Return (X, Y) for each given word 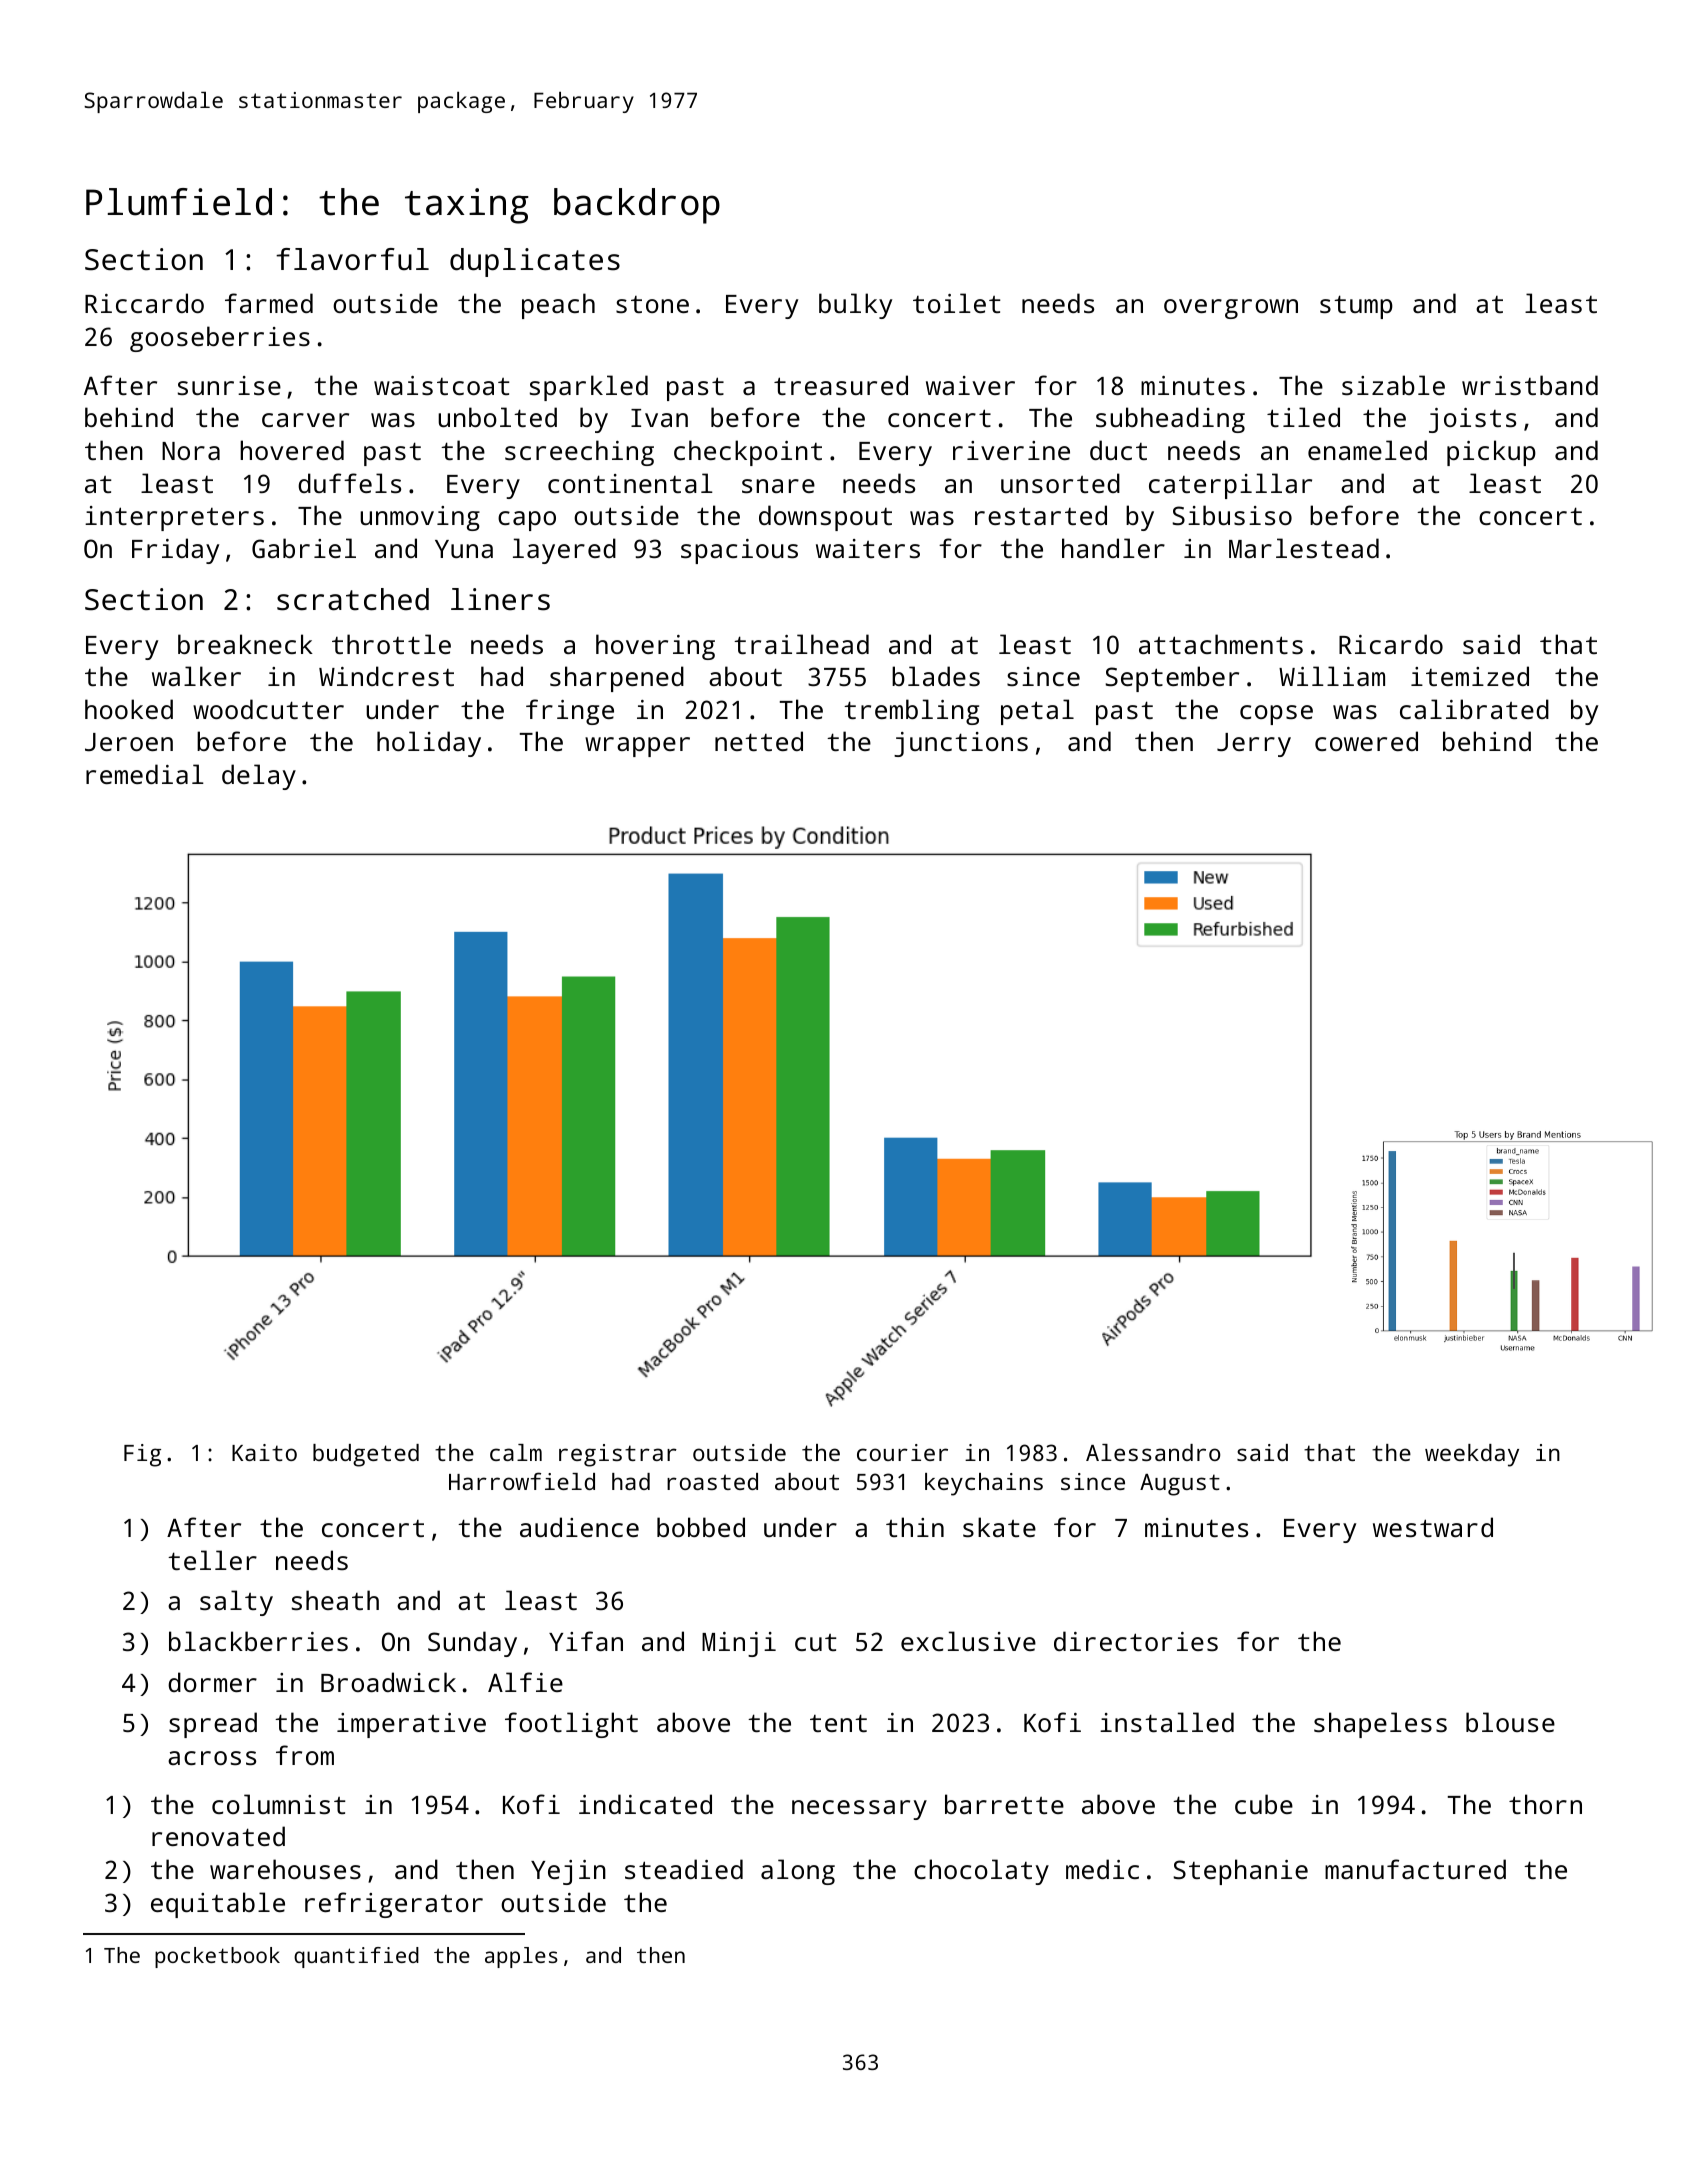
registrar (618, 1455)
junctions (961, 744)
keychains (984, 1484)
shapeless (1380, 1725)
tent (838, 1723)
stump (1356, 307)
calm (516, 1452)
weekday (1472, 1455)
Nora (191, 451)
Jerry (1254, 745)
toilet (957, 303)
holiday (429, 744)
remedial (145, 774)
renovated (218, 1836)
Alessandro (1153, 1452)
